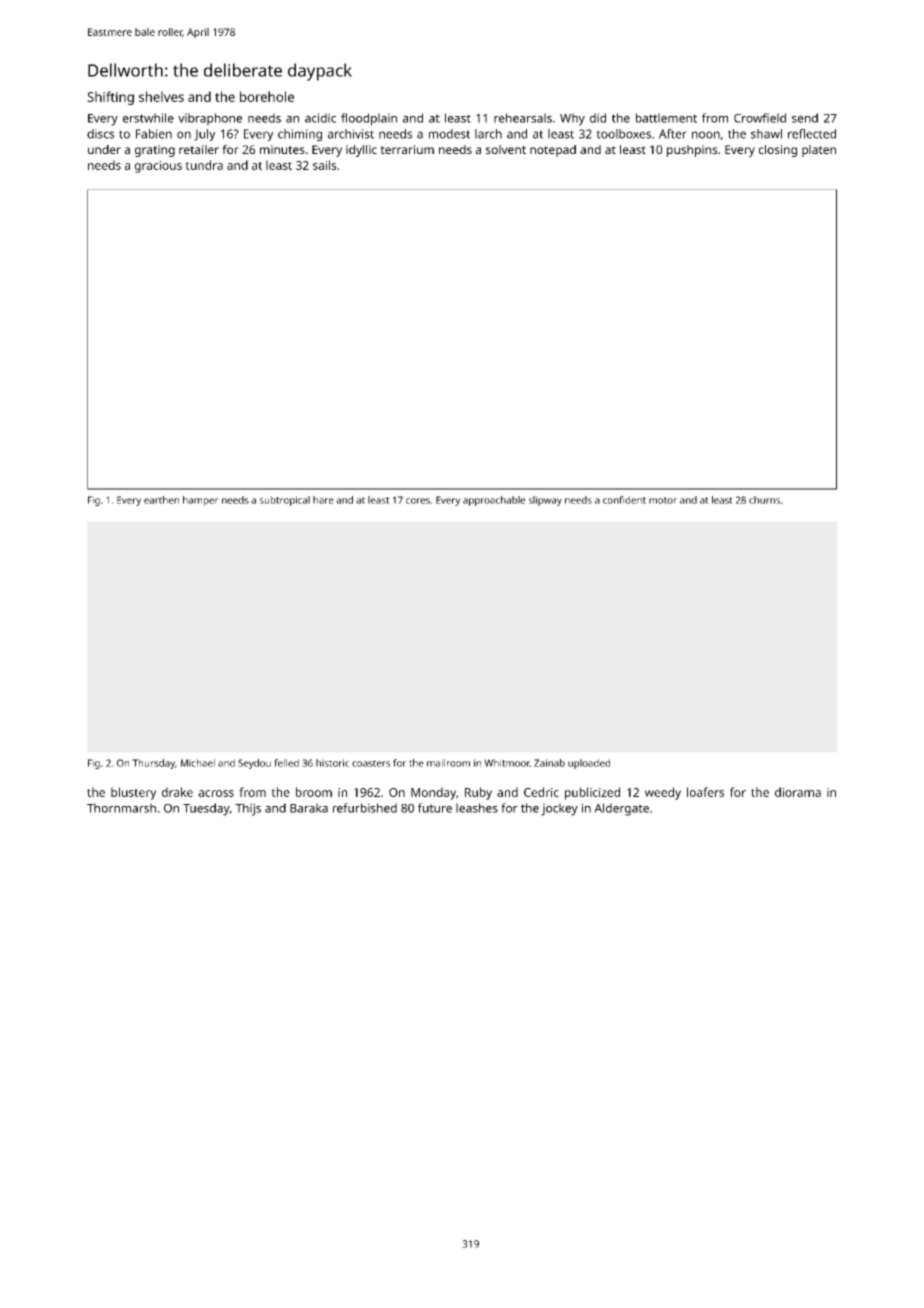  Describe the element at coordinates (286, 763) in the screenshot. I see `felled` at that location.
